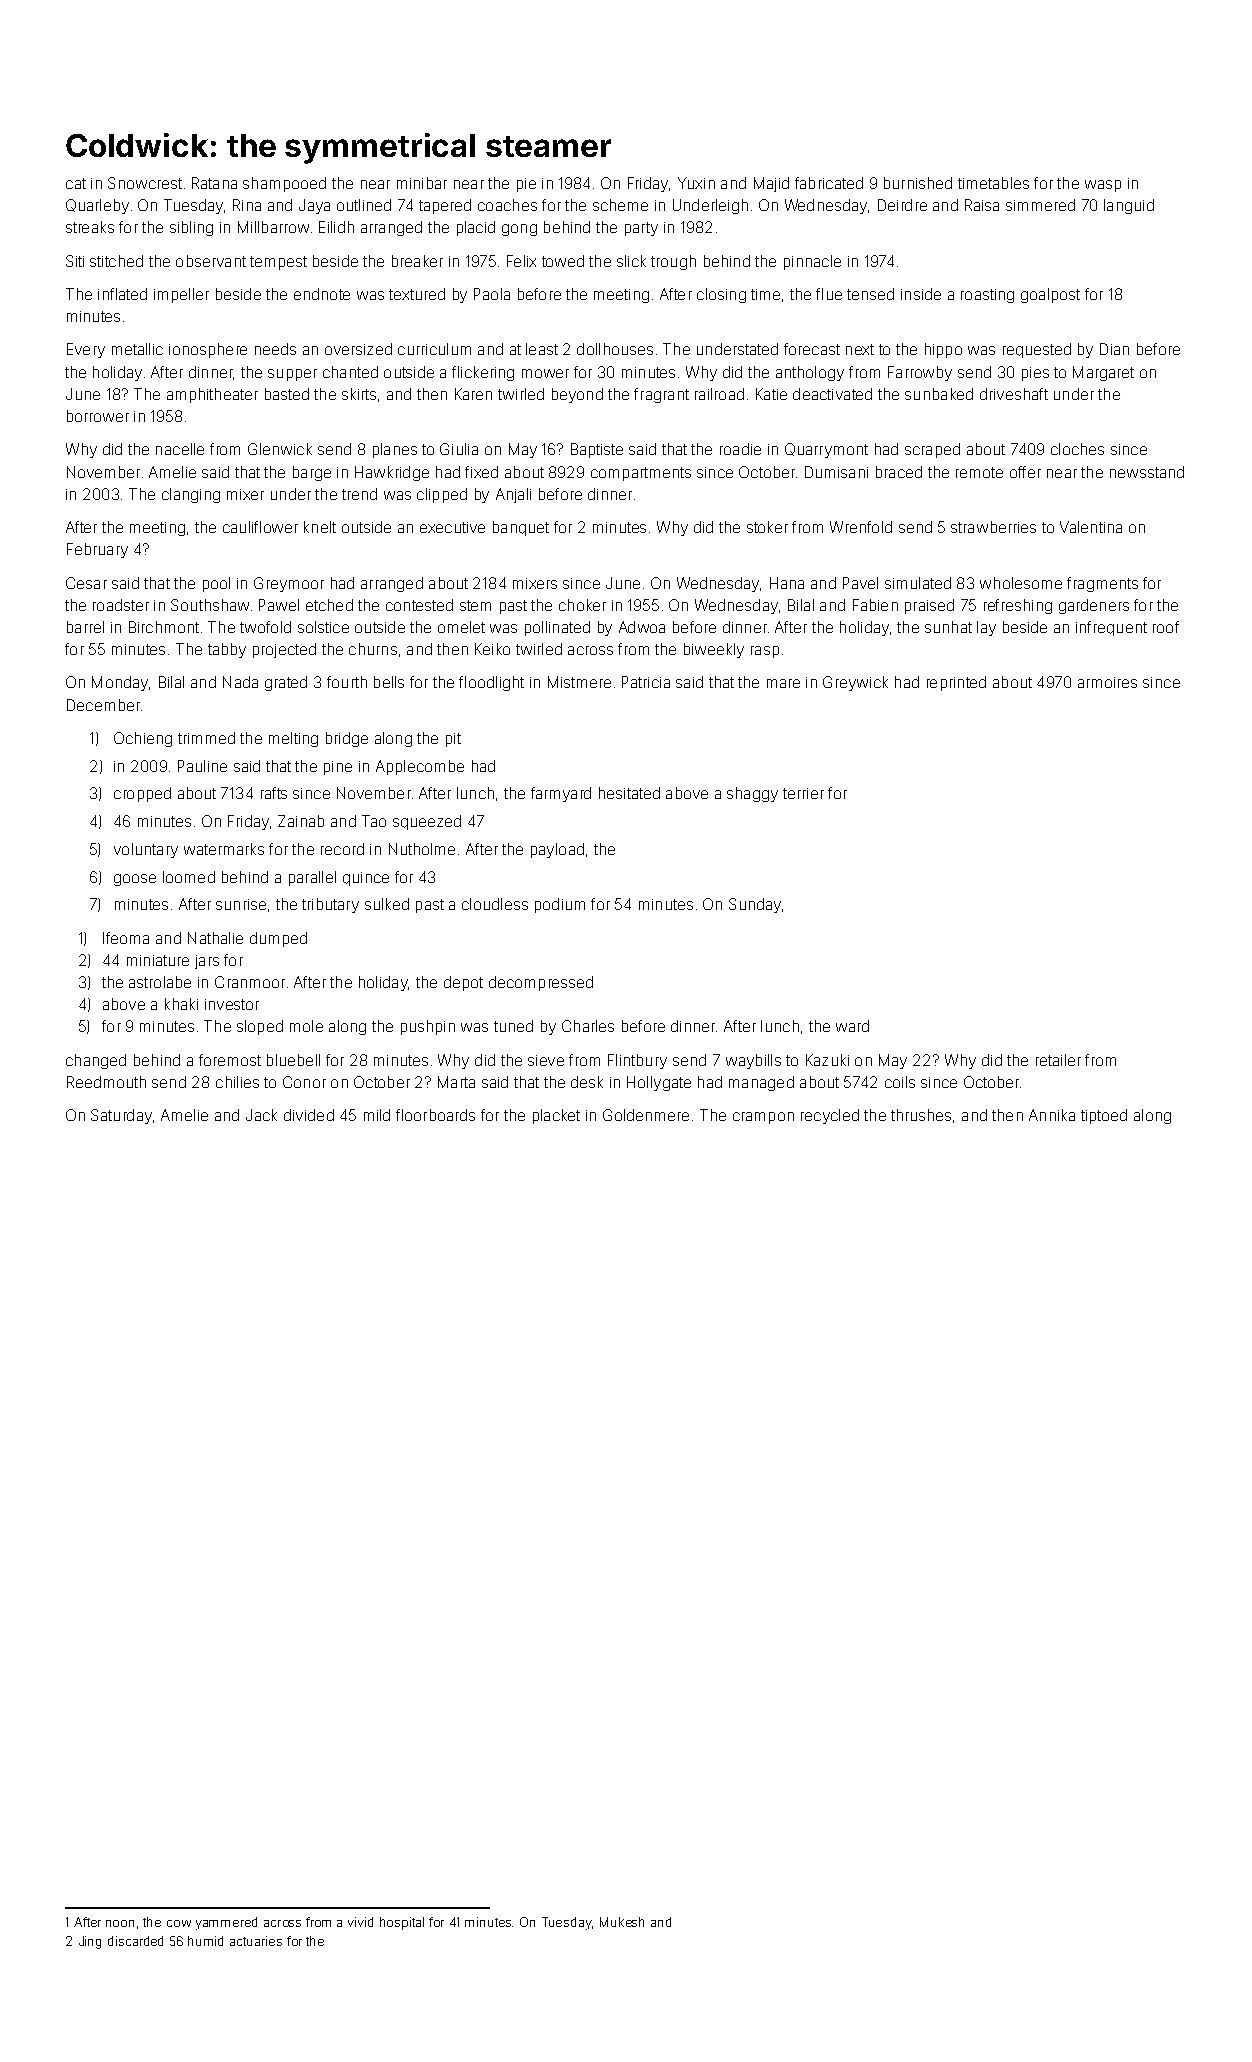 The width and height of the screenshot is (1252, 2062). I want to click on thrushes, so click(921, 1115).
